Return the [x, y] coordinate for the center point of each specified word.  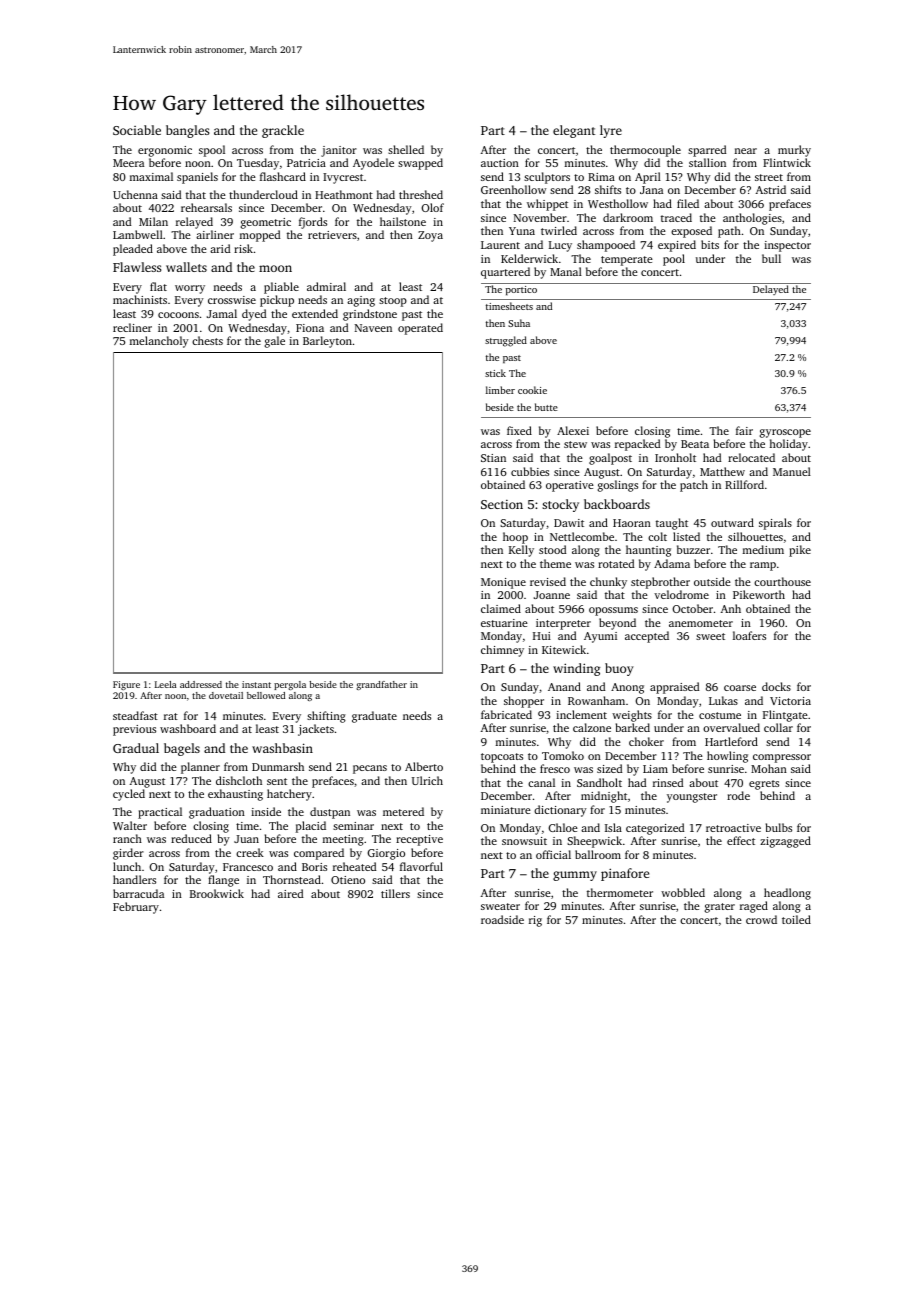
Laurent [500, 245]
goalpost [610, 459]
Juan [246, 839]
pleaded [133, 250]
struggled [506, 341]
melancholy [159, 342]
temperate [627, 261]
